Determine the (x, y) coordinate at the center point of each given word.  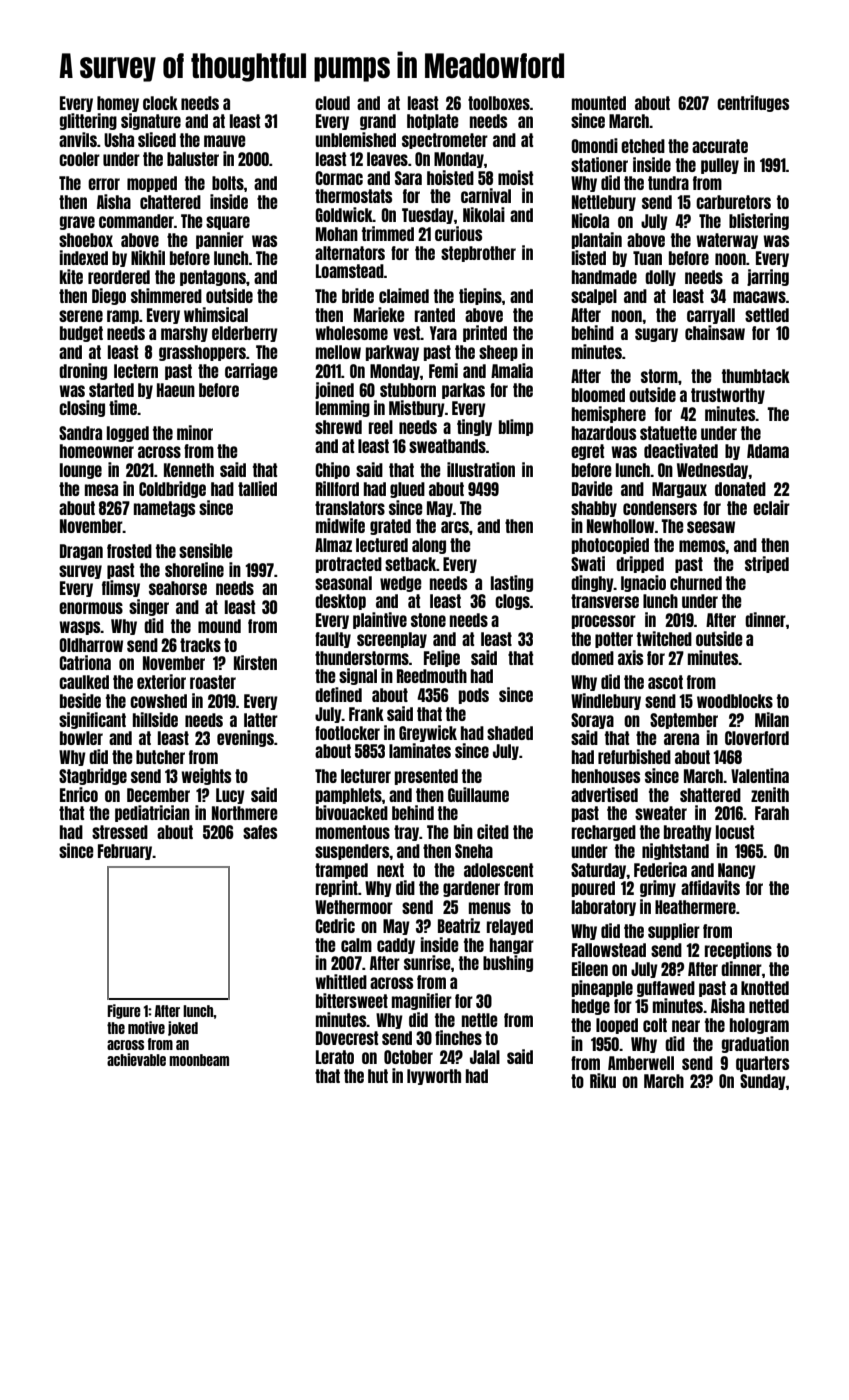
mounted (599, 103)
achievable (136, 1059)
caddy (396, 946)
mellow (338, 352)
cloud (332, 103)
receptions (738, 950)
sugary (656, 335)
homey (118, 104)
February (125, 852)
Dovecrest (347, 1038)
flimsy (121, 588)
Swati (588, 563)
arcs (455, 527)
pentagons (213, 278)
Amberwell (641, 1063)
